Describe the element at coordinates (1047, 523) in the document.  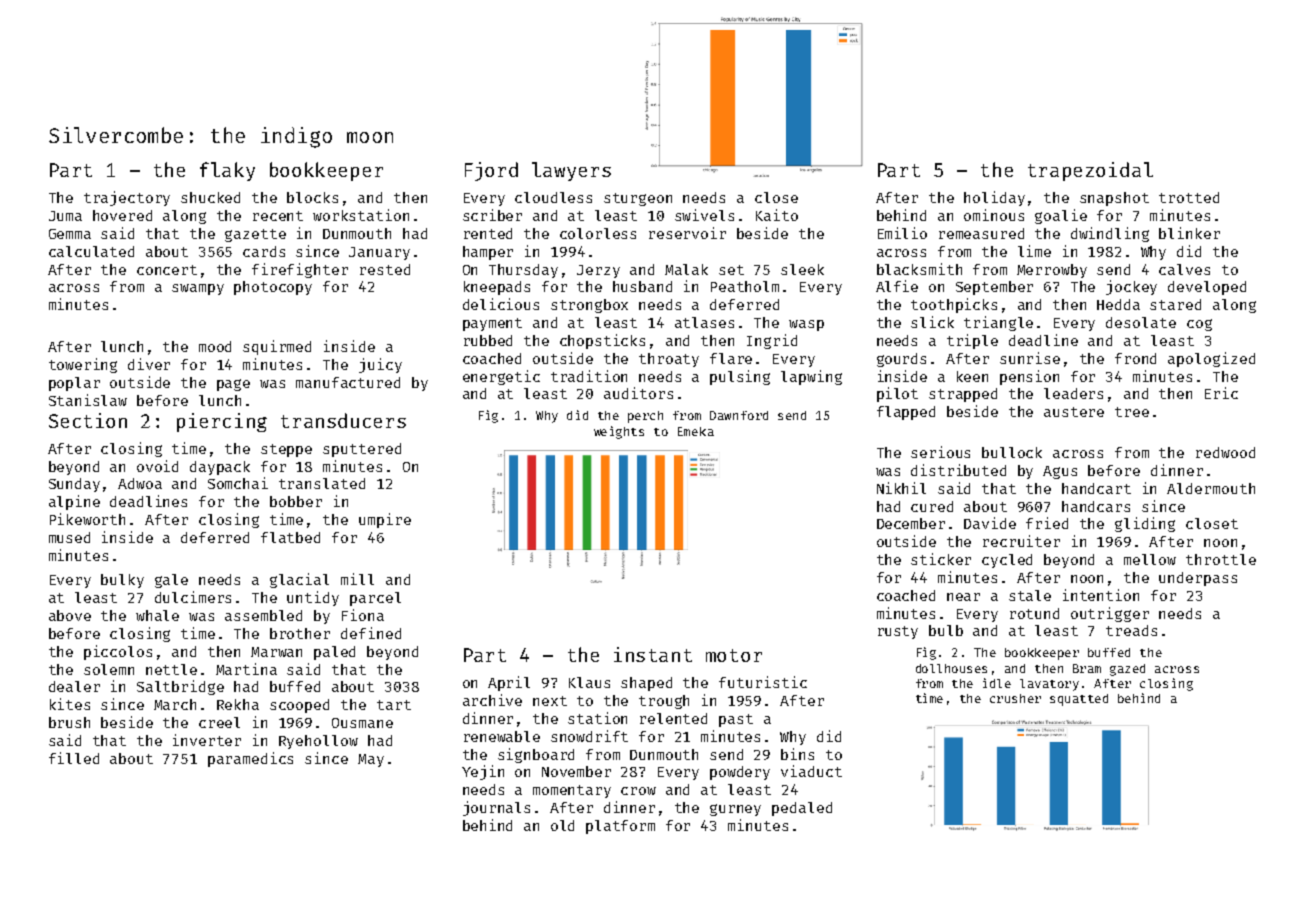
I see `fried` at that location.
